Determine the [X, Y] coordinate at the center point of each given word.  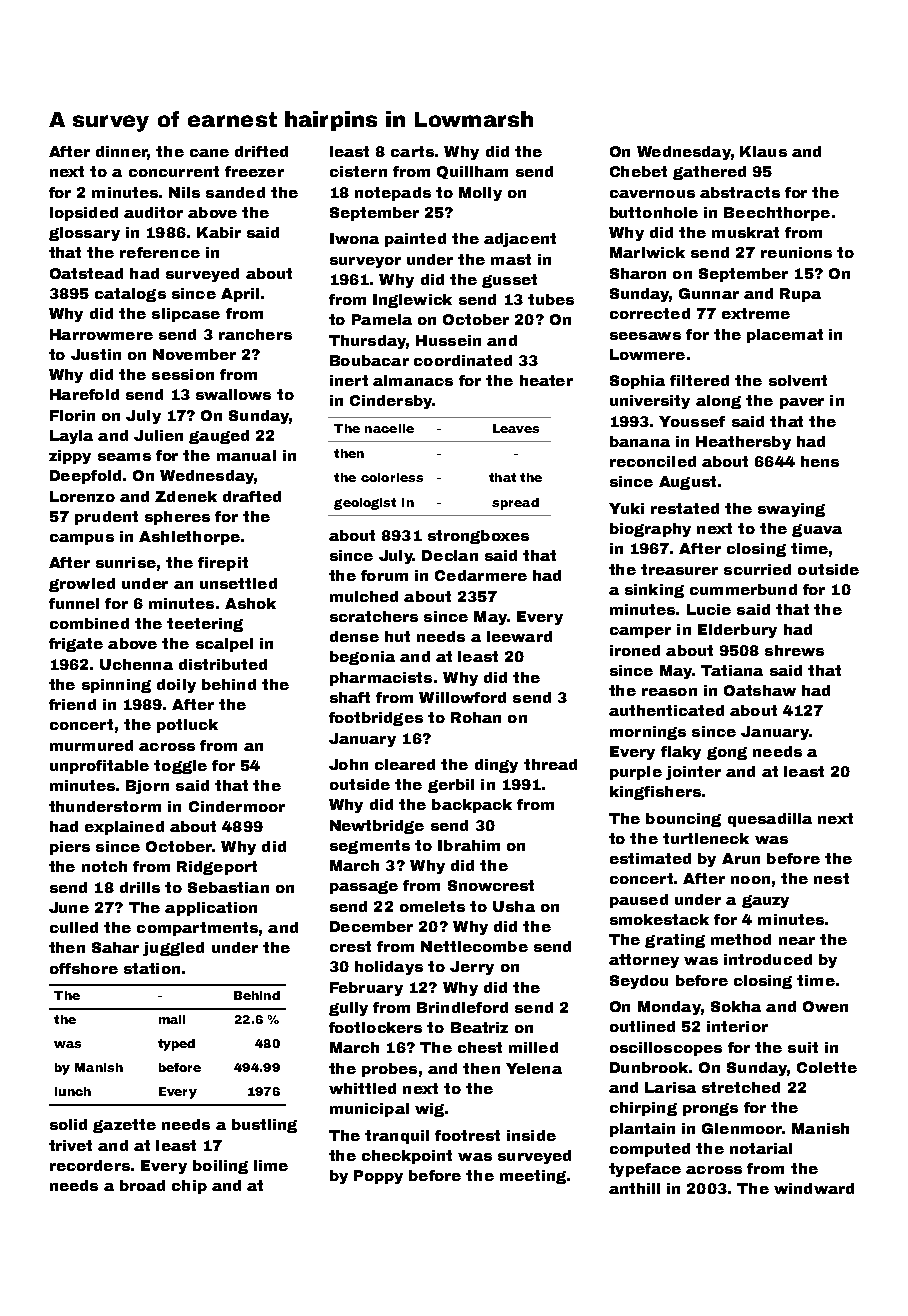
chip [189, 1187]
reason [669, 692]
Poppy [378, 1177]
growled [82, 585]
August [687, 483]
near [797, 941]
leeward [519, 636]
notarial [761, 1148]
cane [209, 153]
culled [74, 927]
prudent [106, 518]
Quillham [472, 172]
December [371, 926]
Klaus [763, 151]
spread [515, 504]
